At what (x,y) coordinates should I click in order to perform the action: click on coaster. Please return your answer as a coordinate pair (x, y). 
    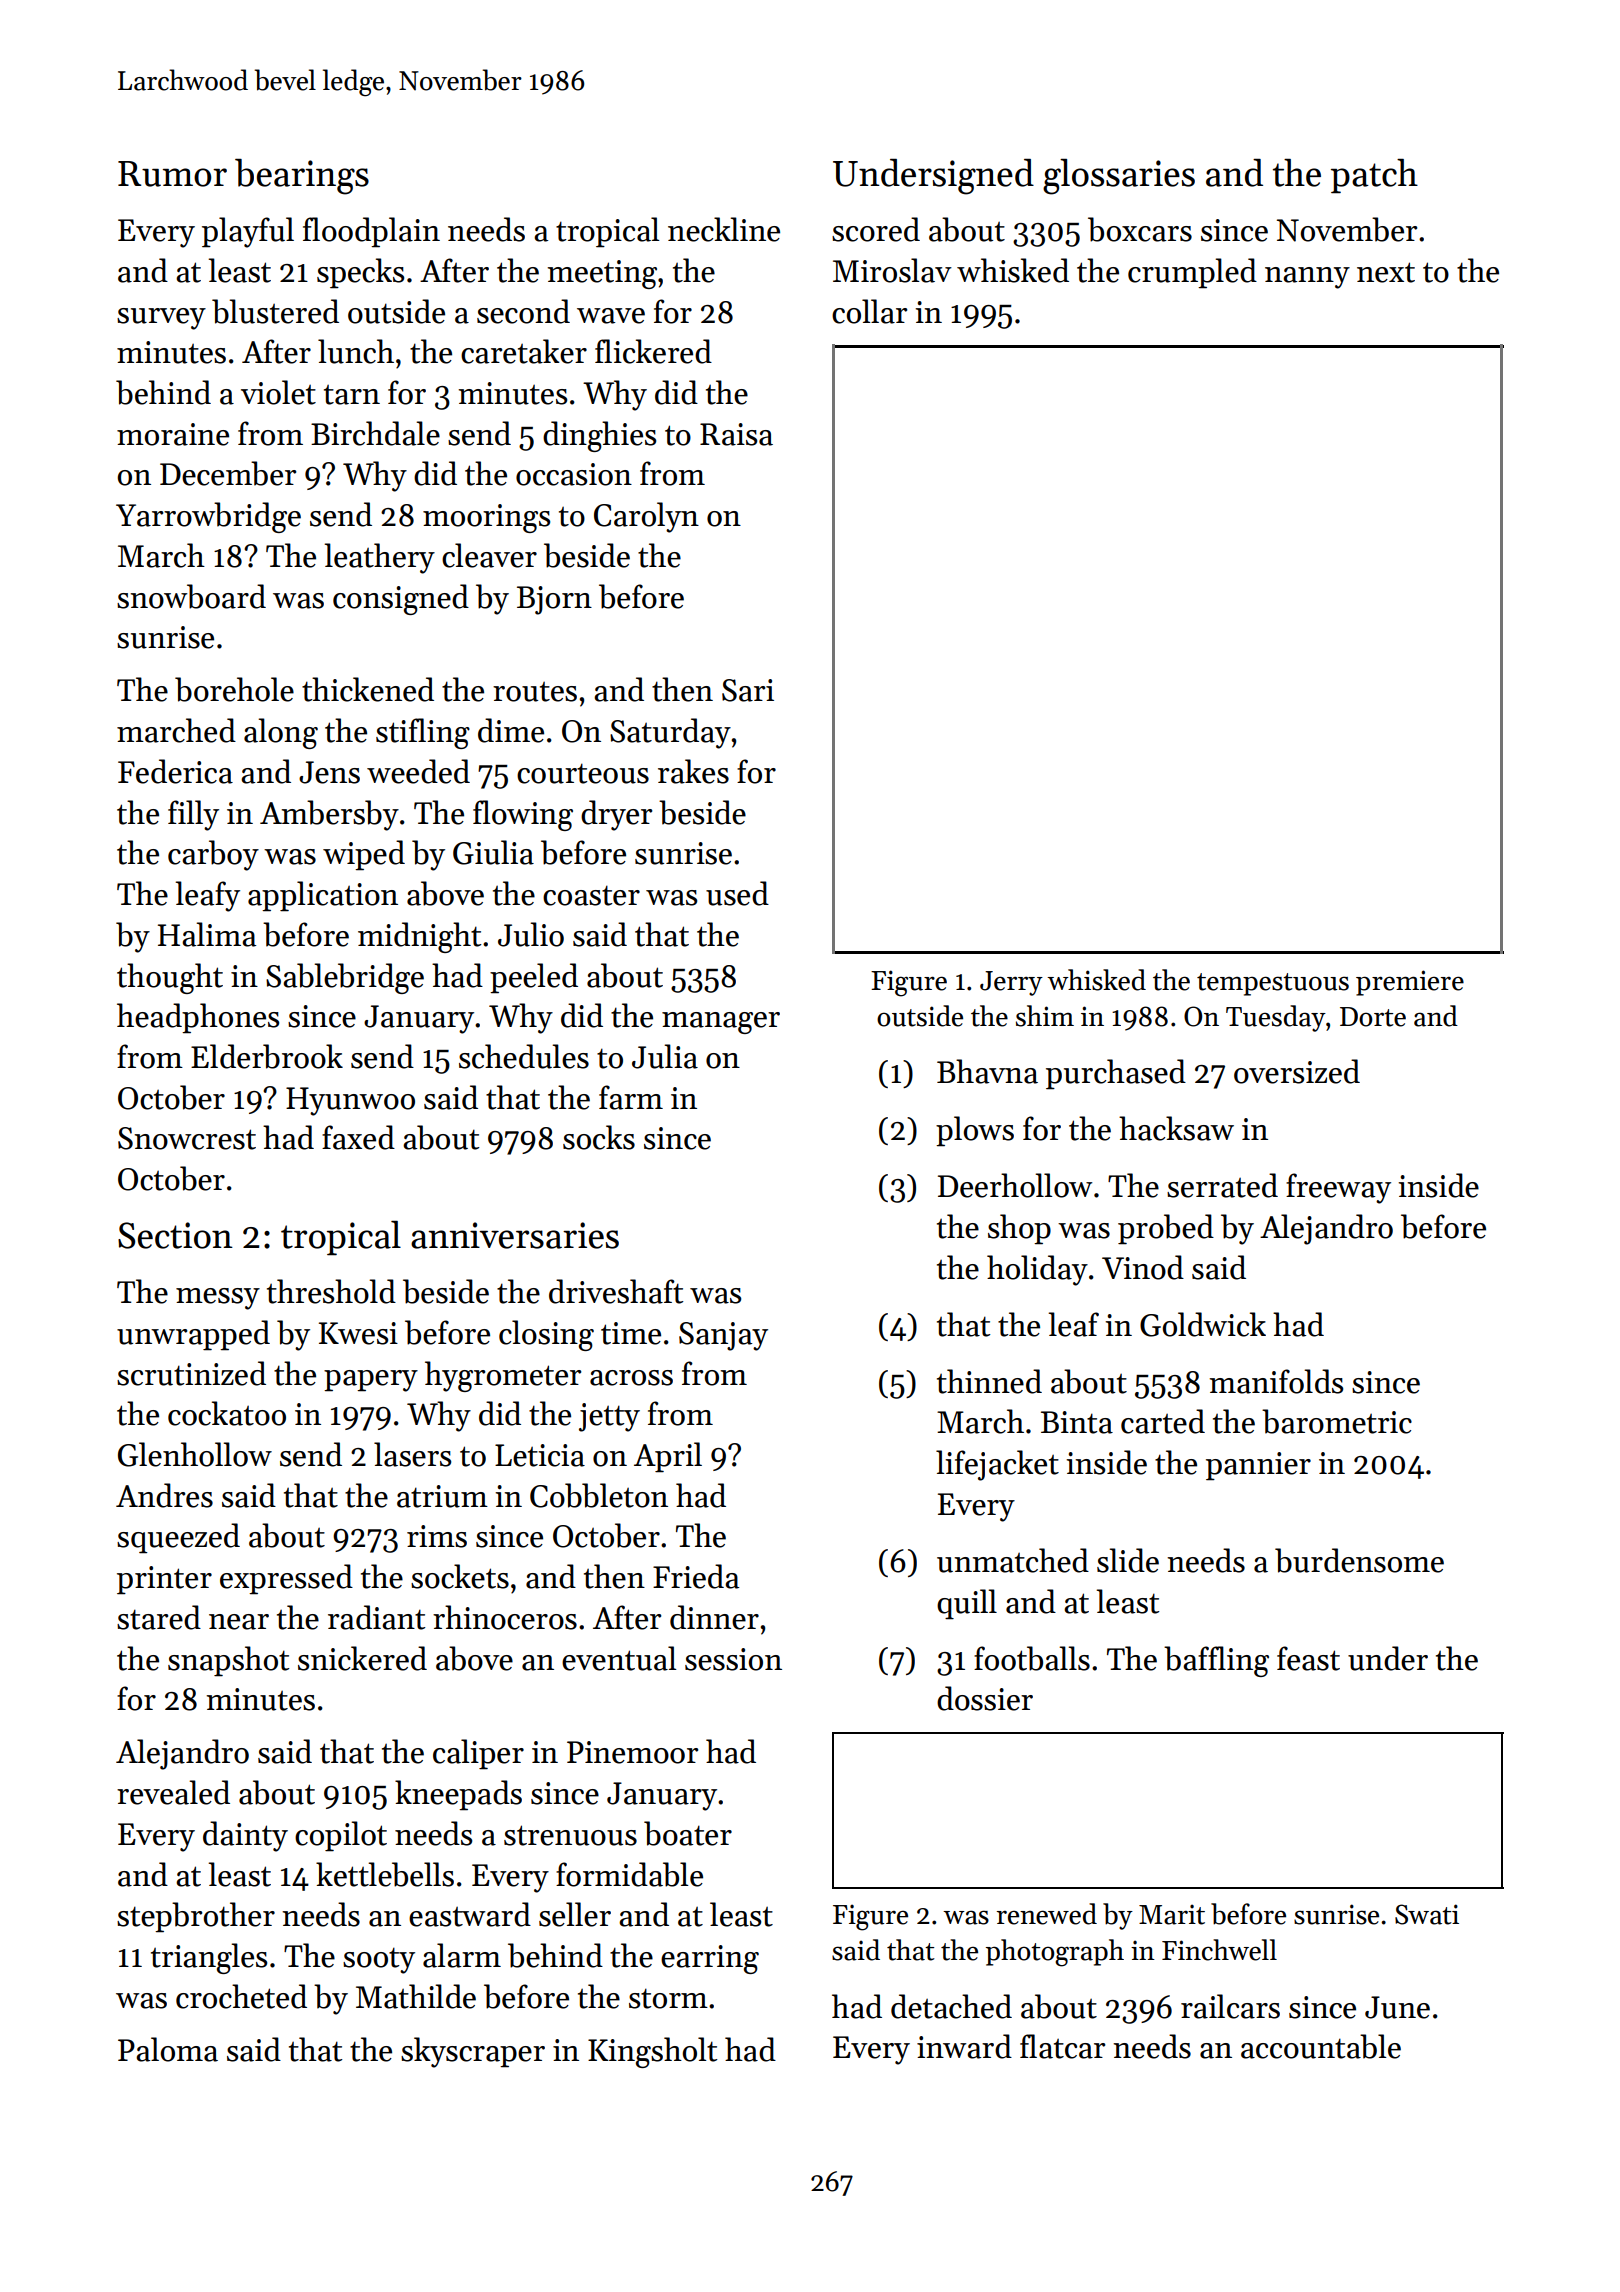
    Looking at the image, I should click on (591, 895).
